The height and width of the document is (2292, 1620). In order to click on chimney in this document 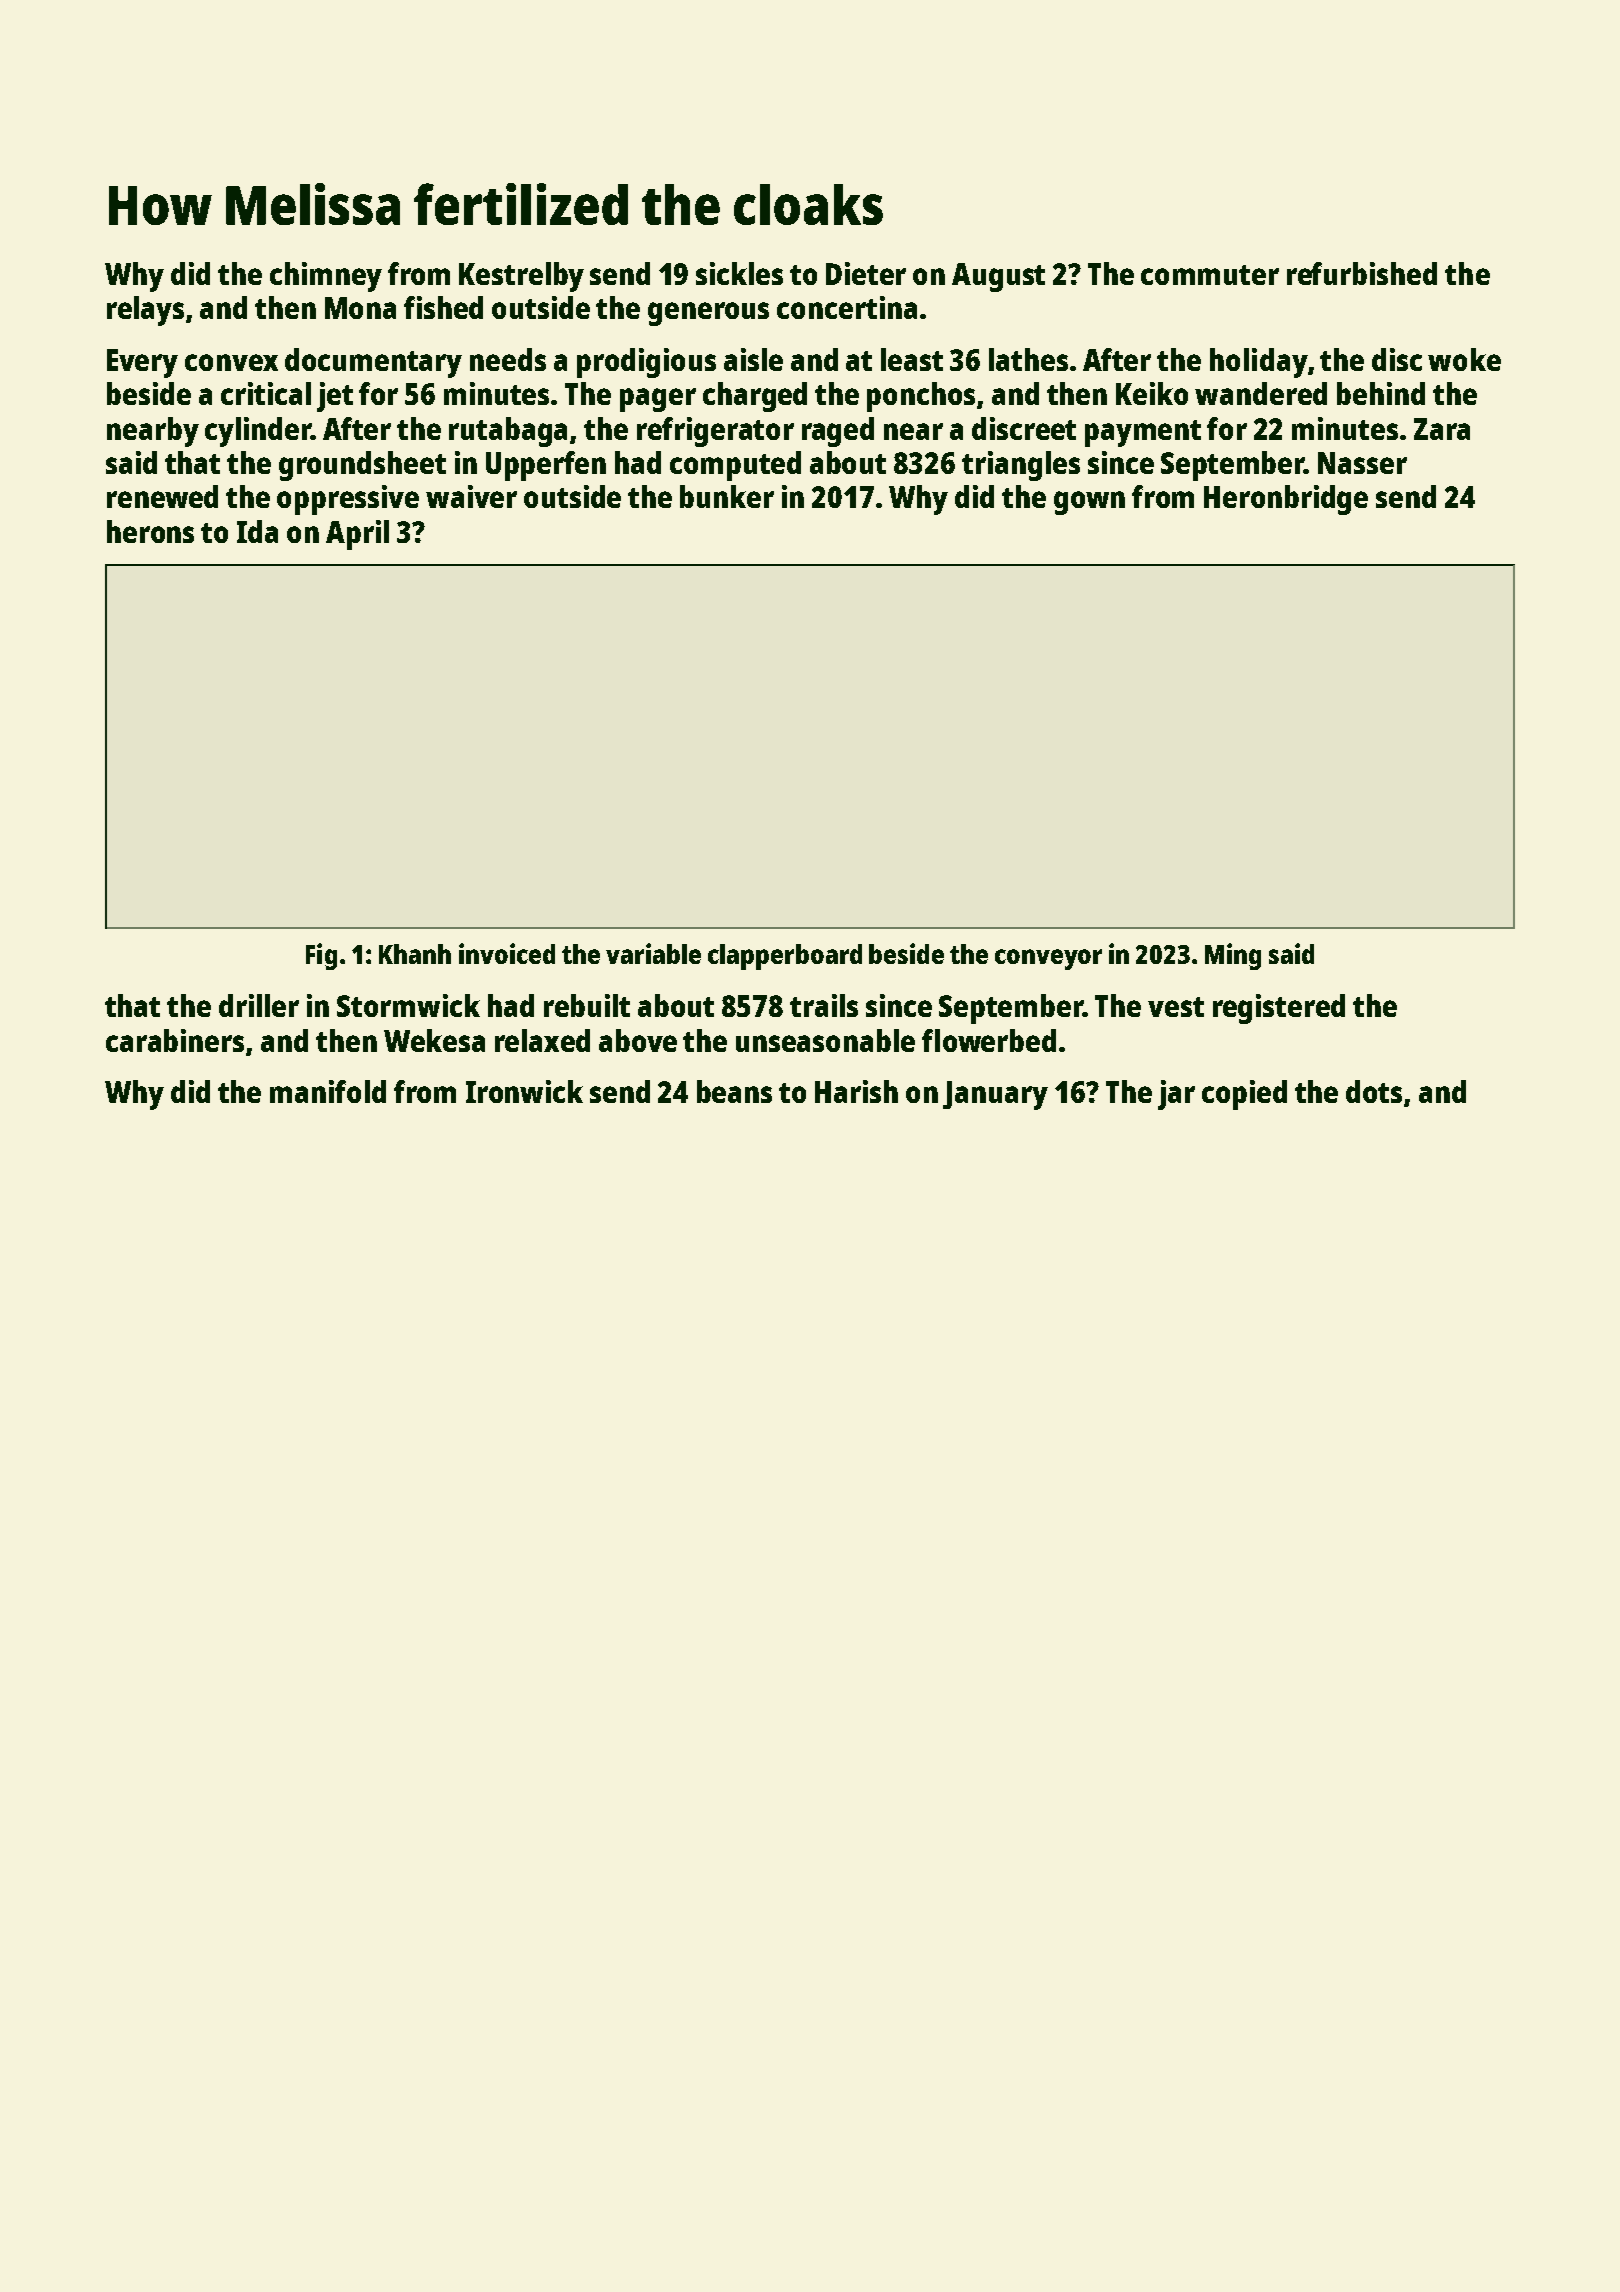, I will do `click(326, 277)`.
